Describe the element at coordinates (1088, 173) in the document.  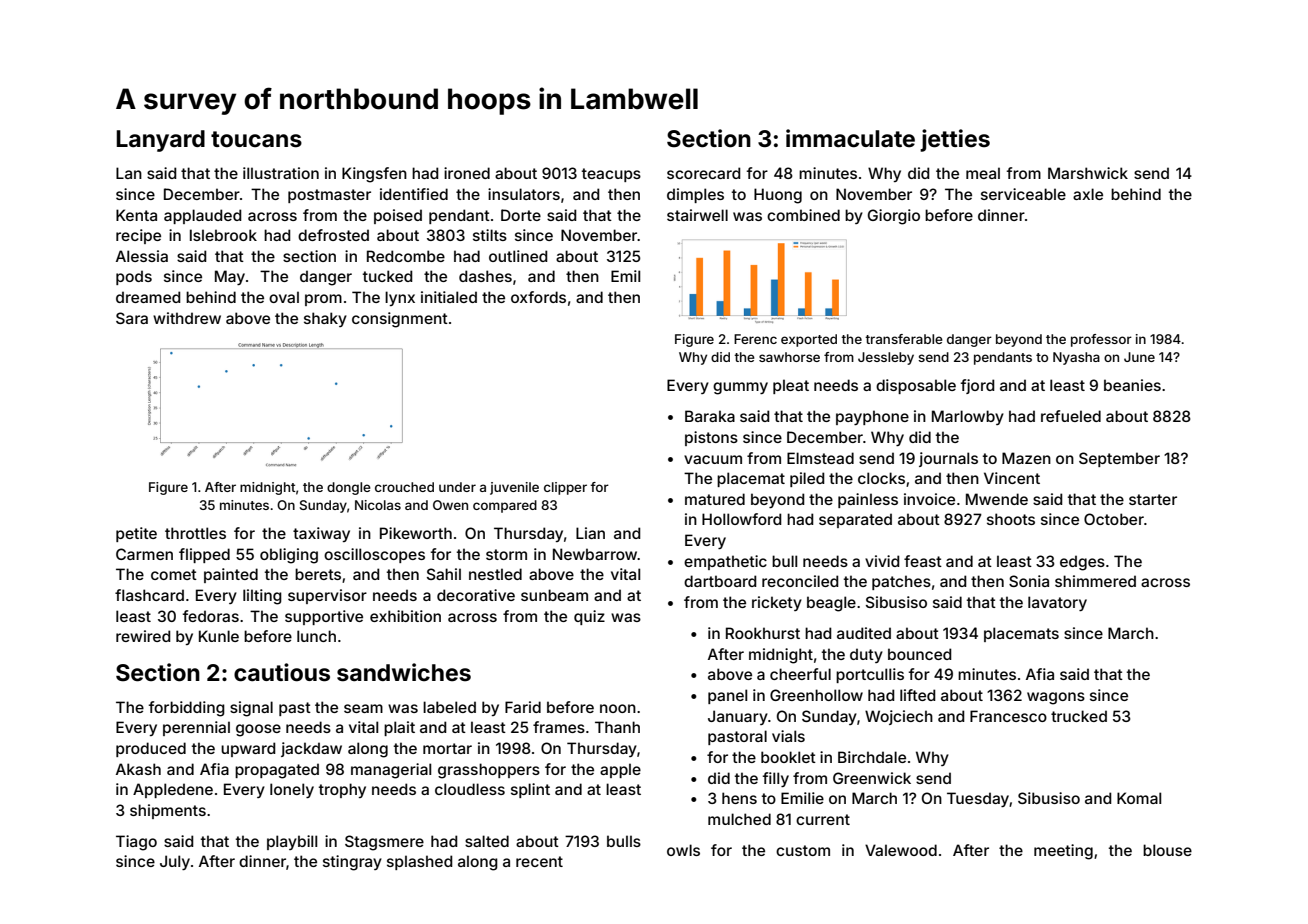
I see `Marshwick` at that location.
